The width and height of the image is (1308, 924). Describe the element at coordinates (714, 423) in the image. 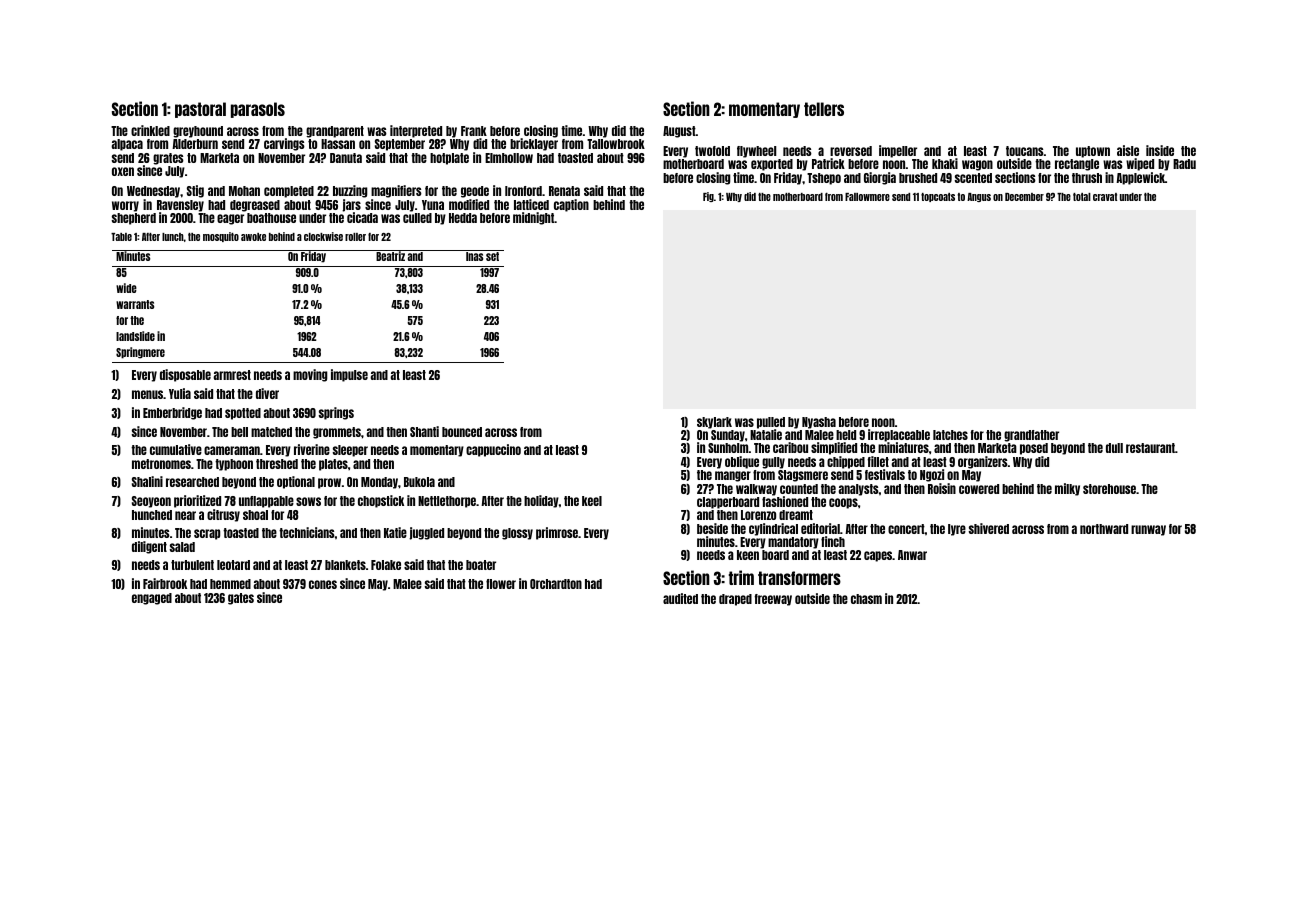

I see `skylark` at that location.
